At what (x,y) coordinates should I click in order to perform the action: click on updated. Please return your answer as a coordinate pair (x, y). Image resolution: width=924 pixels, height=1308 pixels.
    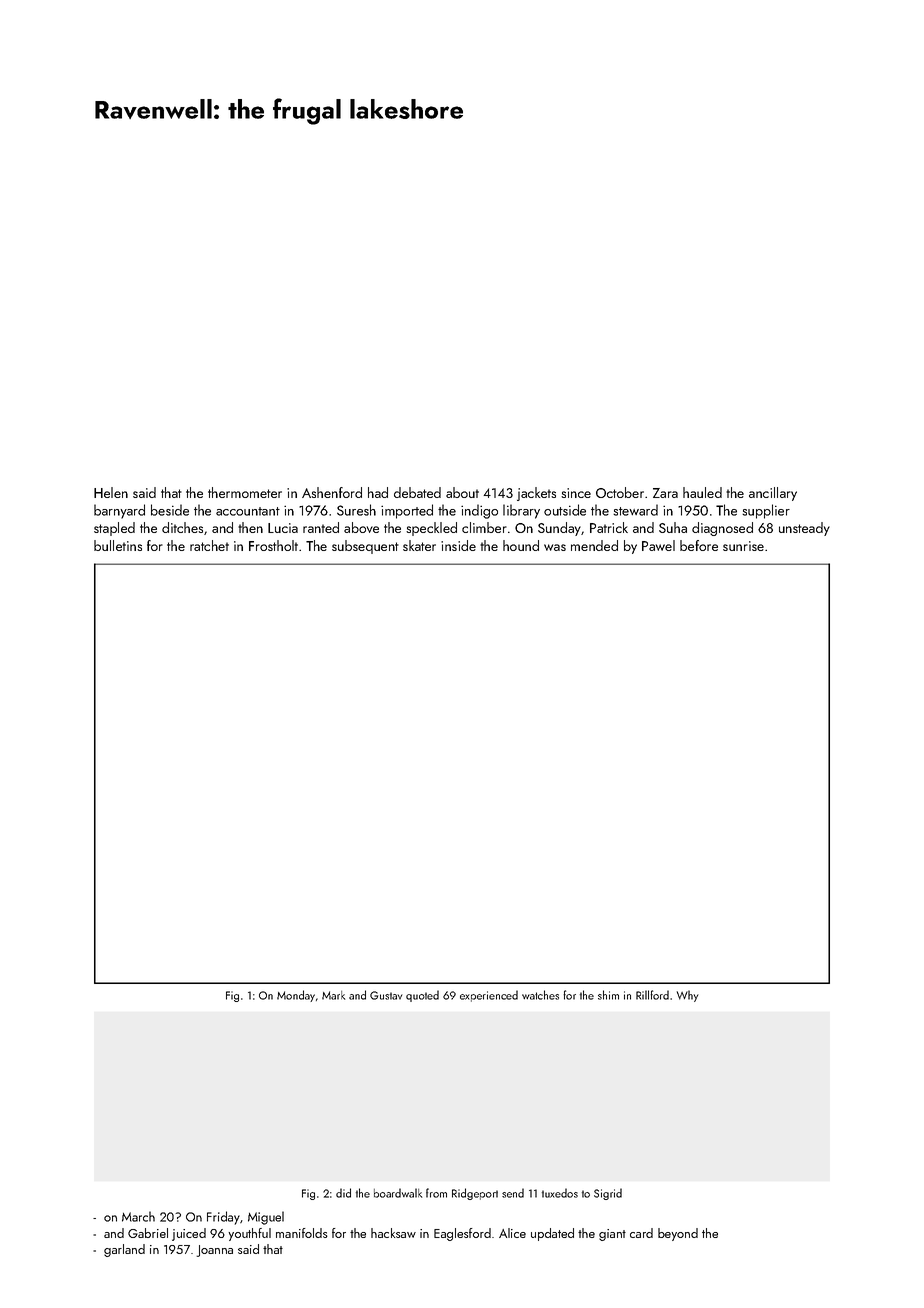
    Looking at the image, I should click on (552, 1234).
